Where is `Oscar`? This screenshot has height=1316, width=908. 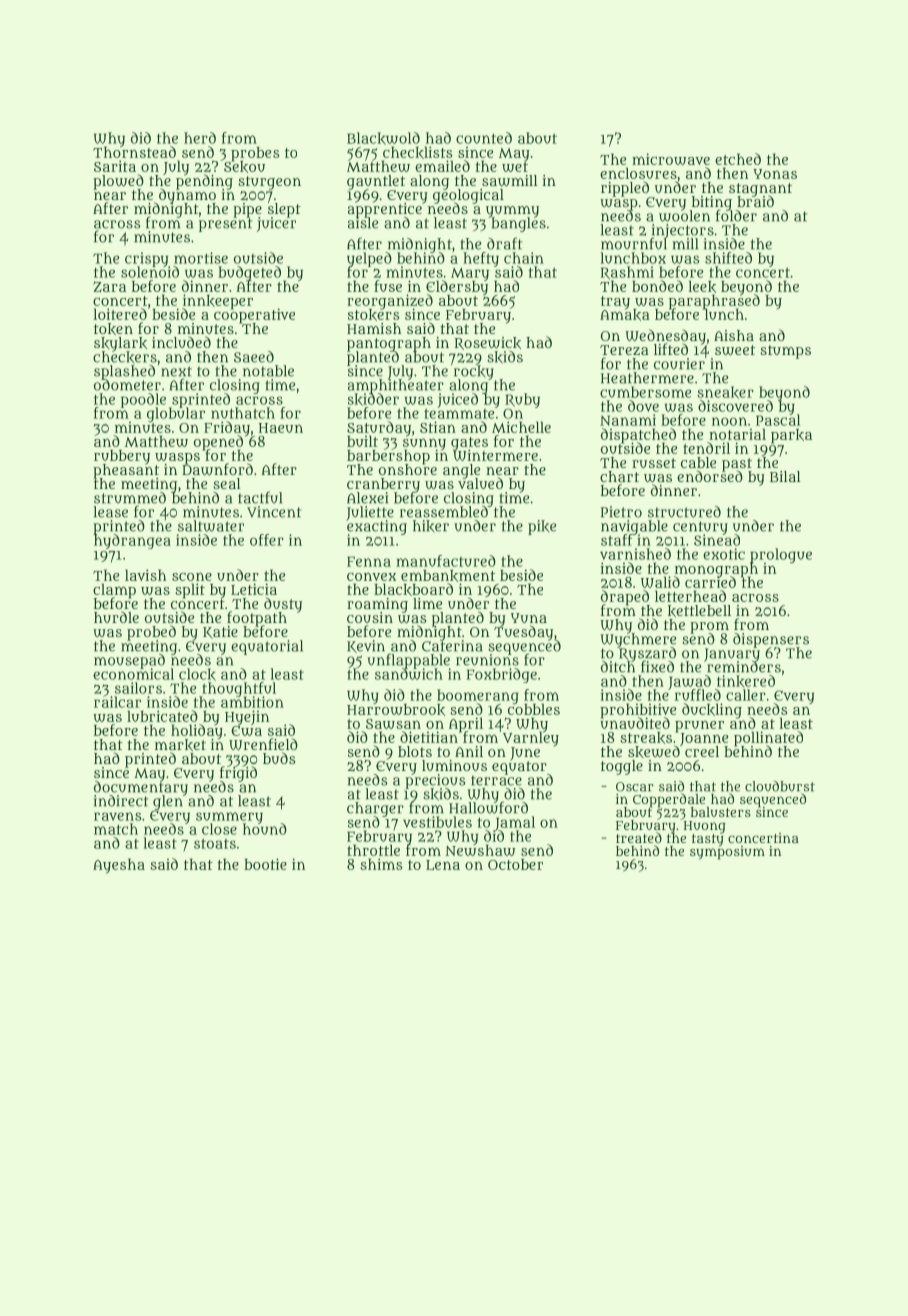
Oscar is located at coordinates (635, 787).
